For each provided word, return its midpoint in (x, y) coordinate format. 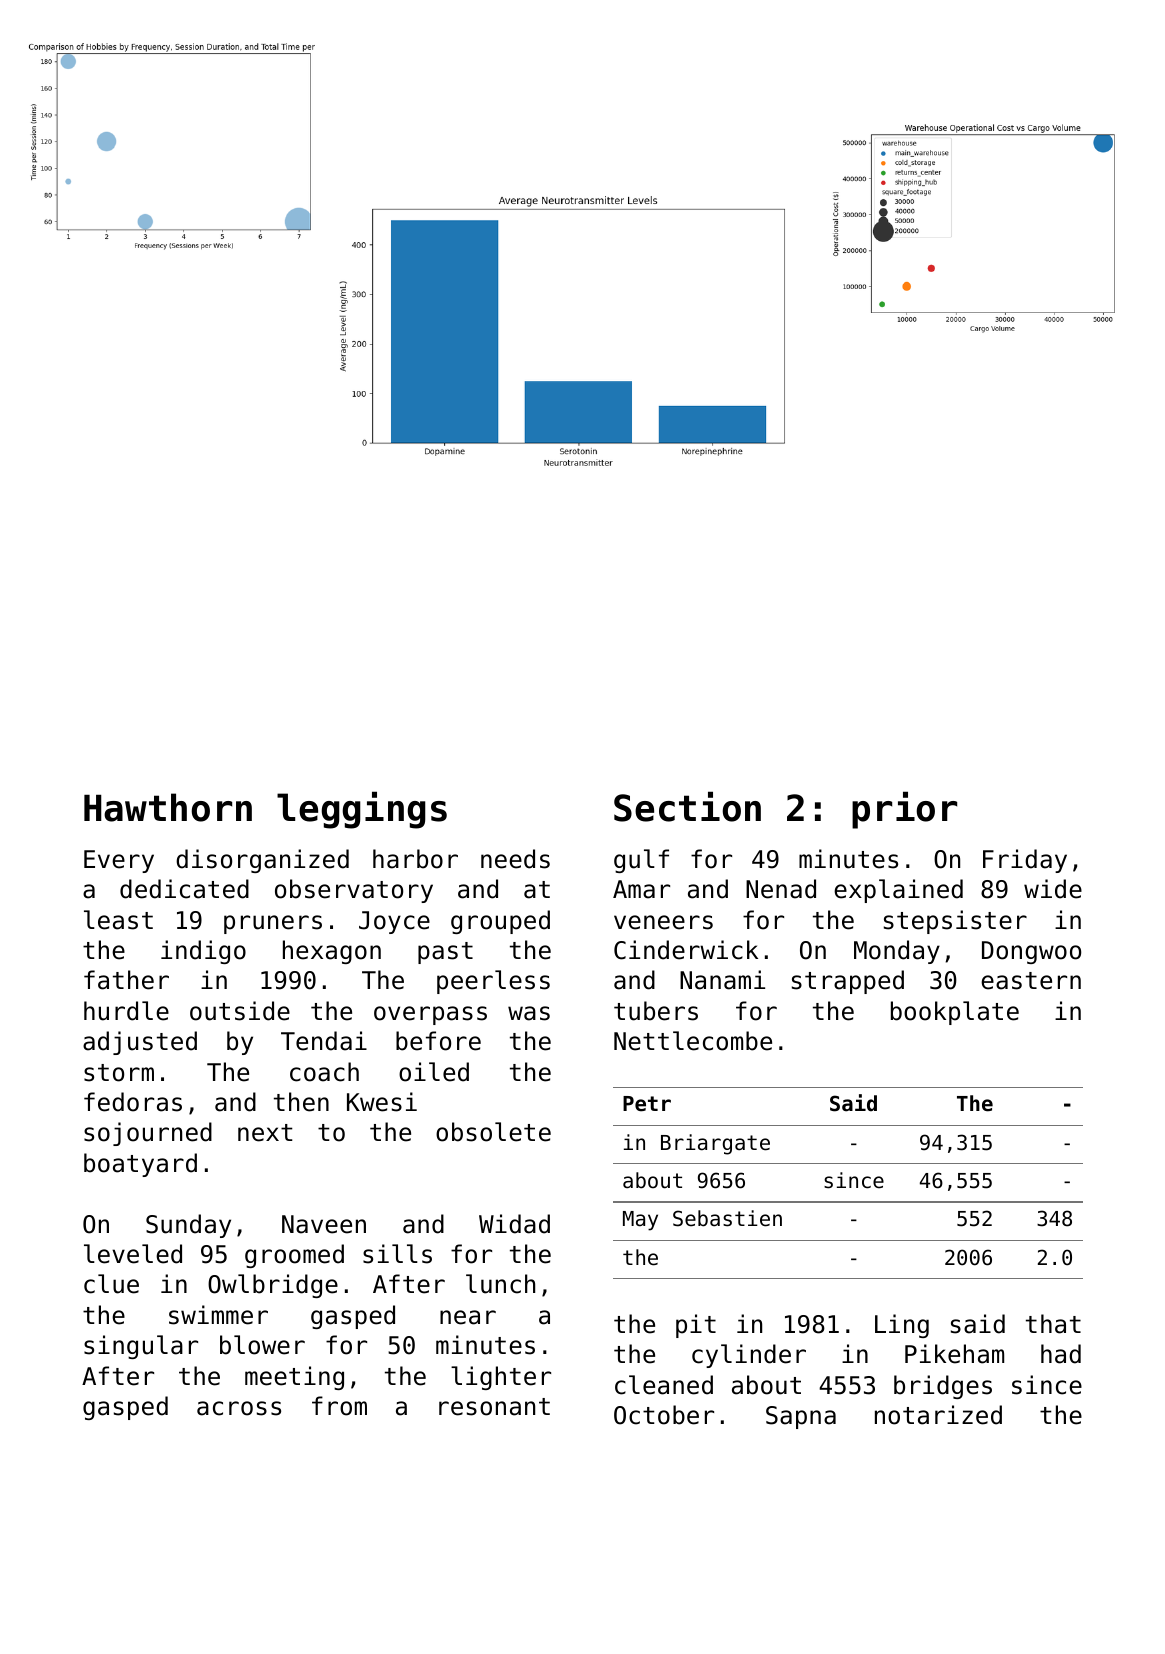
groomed (294, 1256)
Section (687, 806)
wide (1053, 889)
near (468, 1317)
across (239, 1408)
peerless (493, 982)
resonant (494, 1407)
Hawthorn (168, 807)
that (1053, 1324)
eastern (1031, 981)
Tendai (324, 1041)
